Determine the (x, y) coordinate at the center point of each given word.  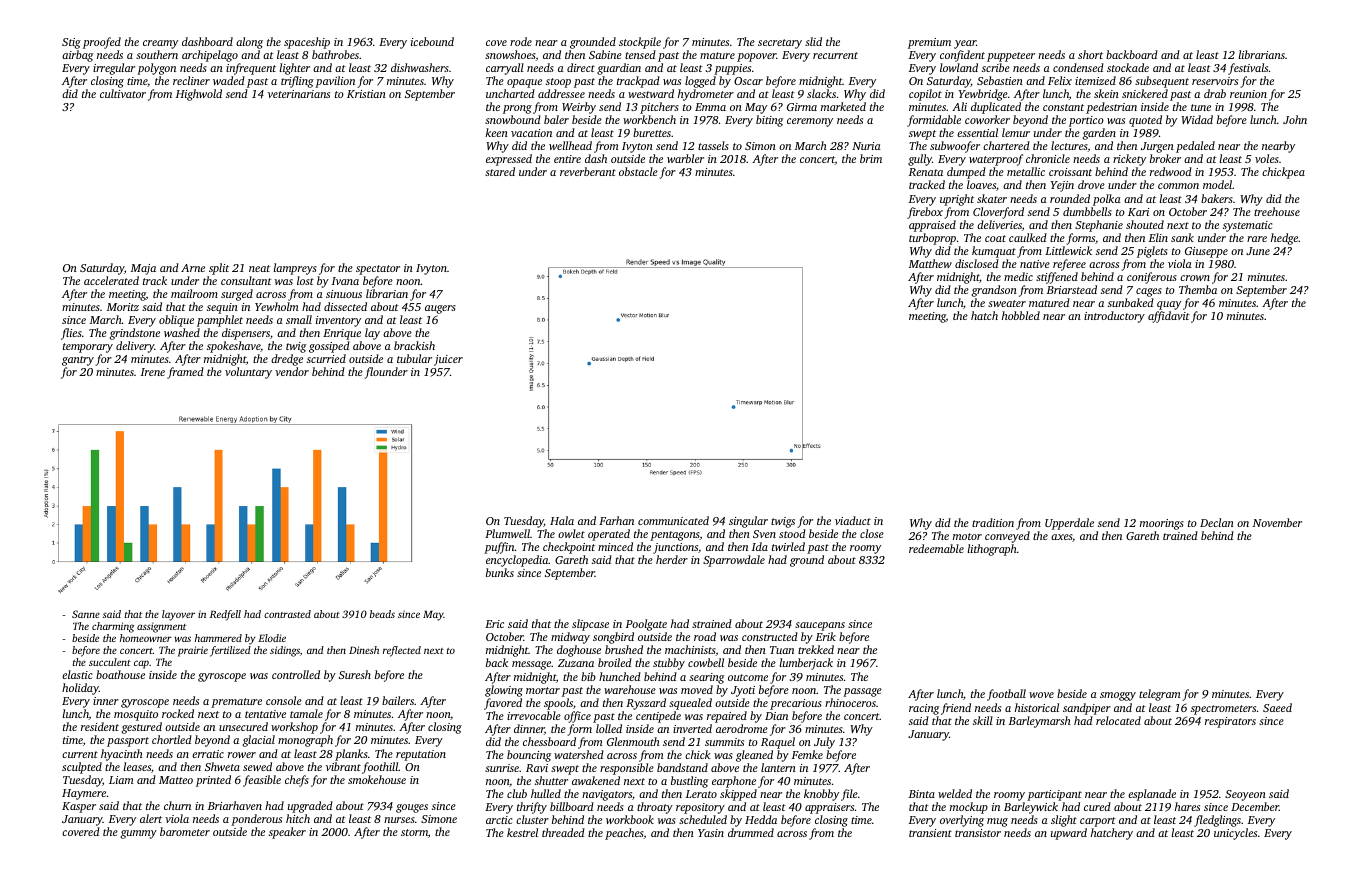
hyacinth (122, 755)
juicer (448, 360)
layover (178, 615)
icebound (432, 41)
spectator (378, 270)
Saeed (1277, 707)
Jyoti (743, 691)
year (965, 44)
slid (813, 41)
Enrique (342, 334)
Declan (1217, 522)
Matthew (930, 263)
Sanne (86, 614)
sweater (1007, 303)
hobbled (1021, 315)
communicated (673, 520)
